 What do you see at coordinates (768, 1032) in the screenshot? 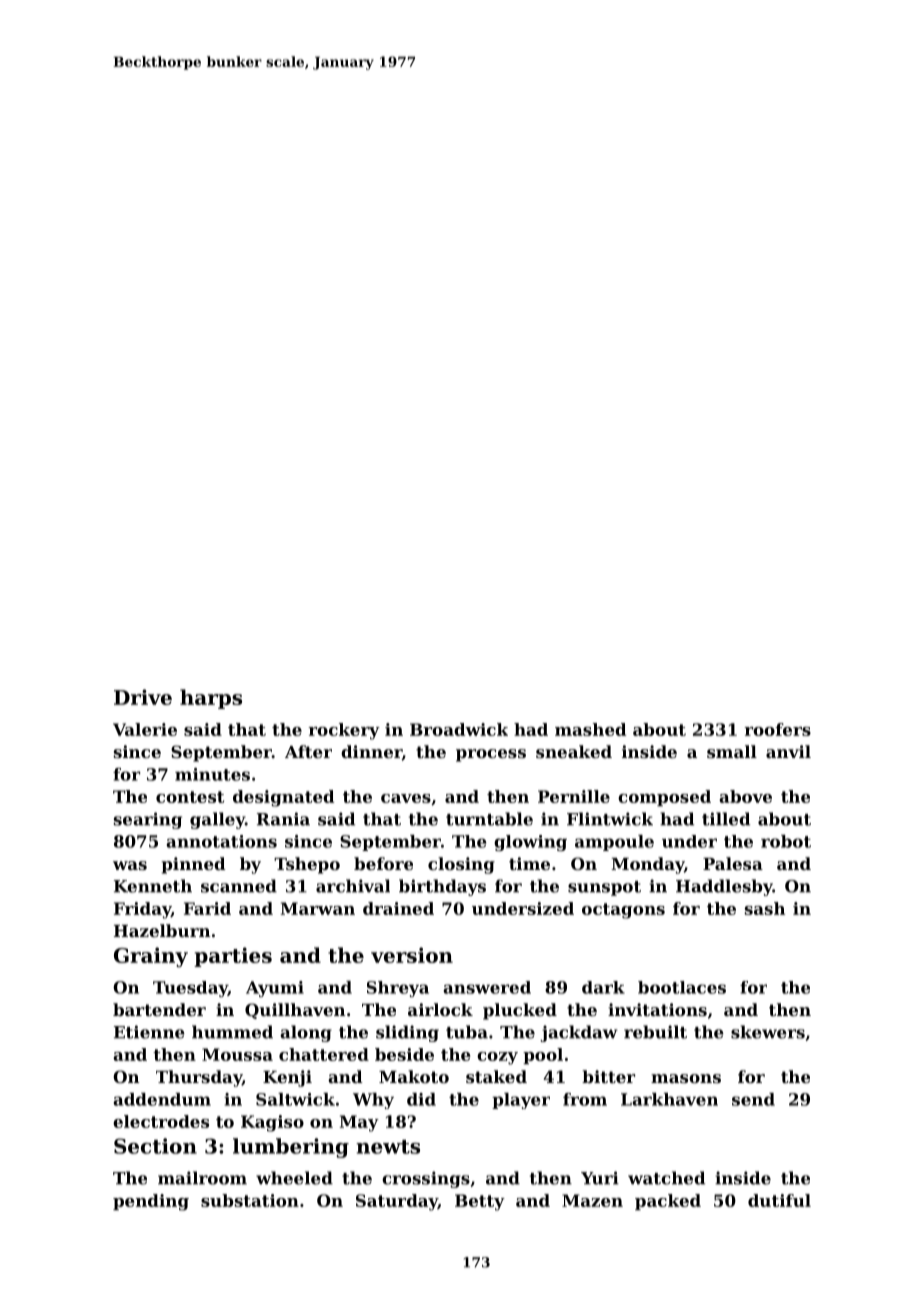
I see `skewers` at bounding box center [768, 1032].
